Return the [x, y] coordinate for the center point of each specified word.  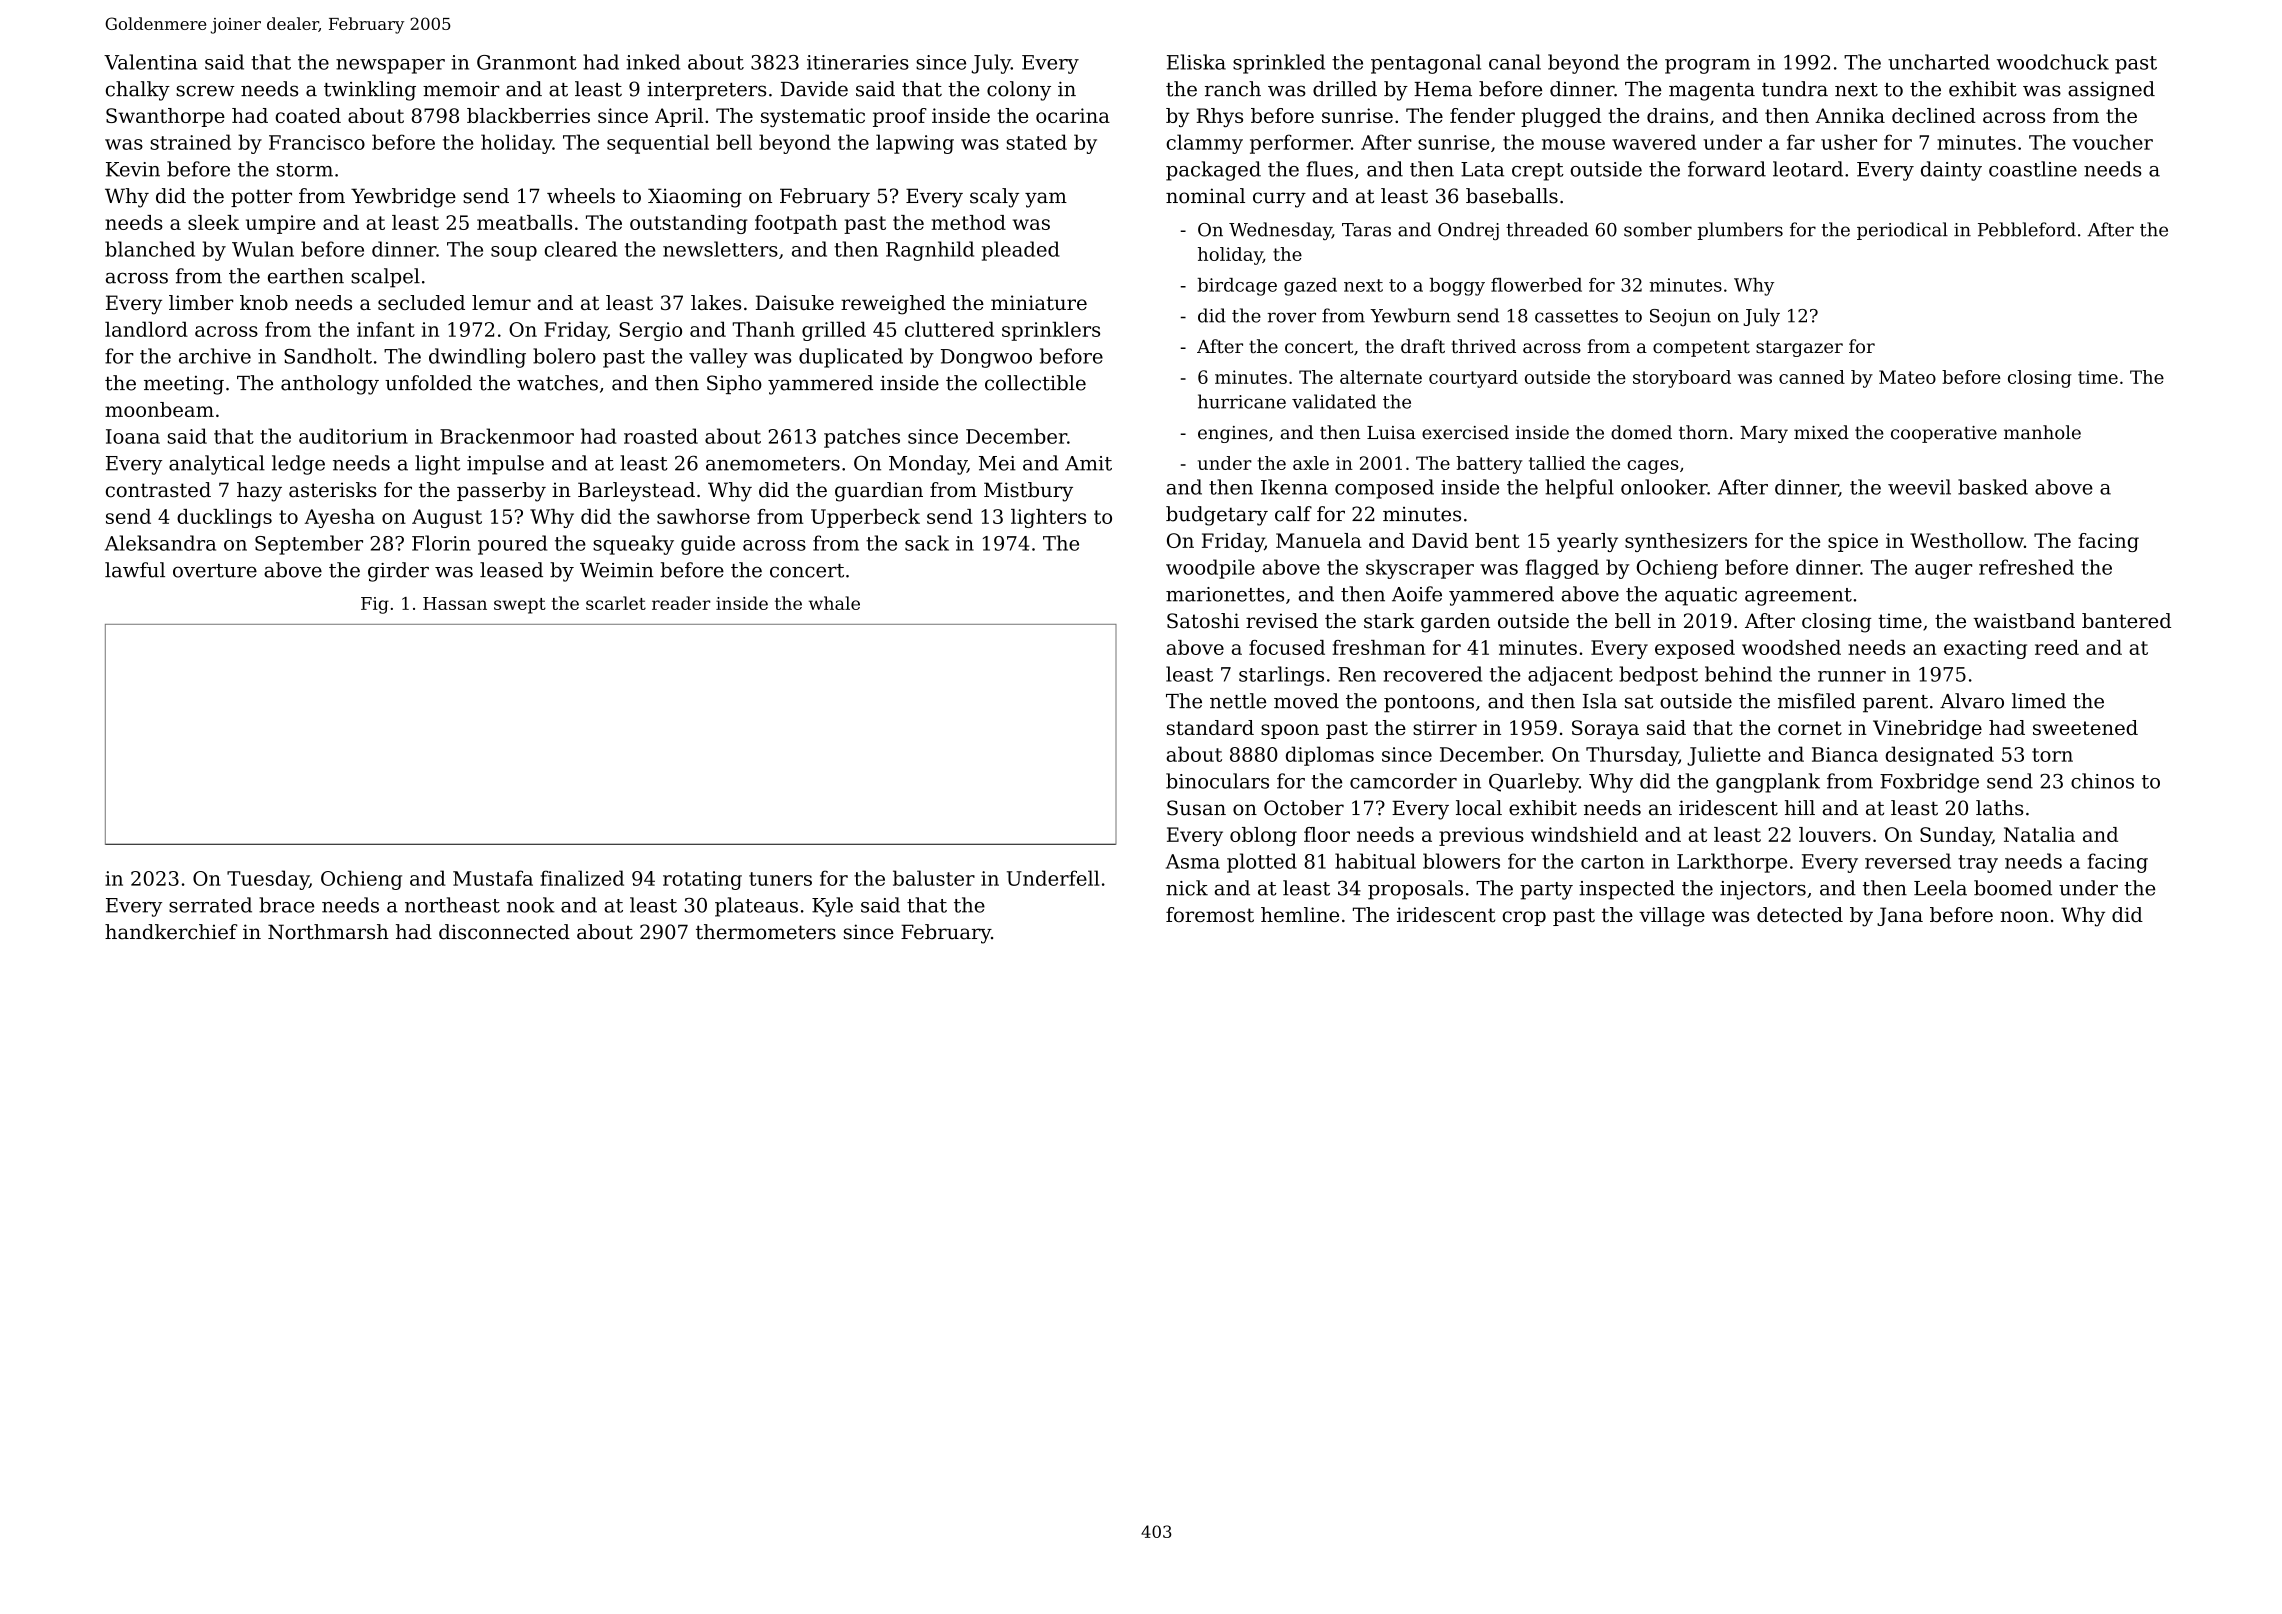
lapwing [915, 144]
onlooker [1664, 487]
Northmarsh [328, 932]
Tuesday [268, 880]
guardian [879, 492]
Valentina [150, 62]
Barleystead [636, 492]
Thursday [1632, 756]
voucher [2112, 142]
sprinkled [1279, 64]
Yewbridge [403, 198]
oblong [1263, 836]
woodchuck [2053, 62]
